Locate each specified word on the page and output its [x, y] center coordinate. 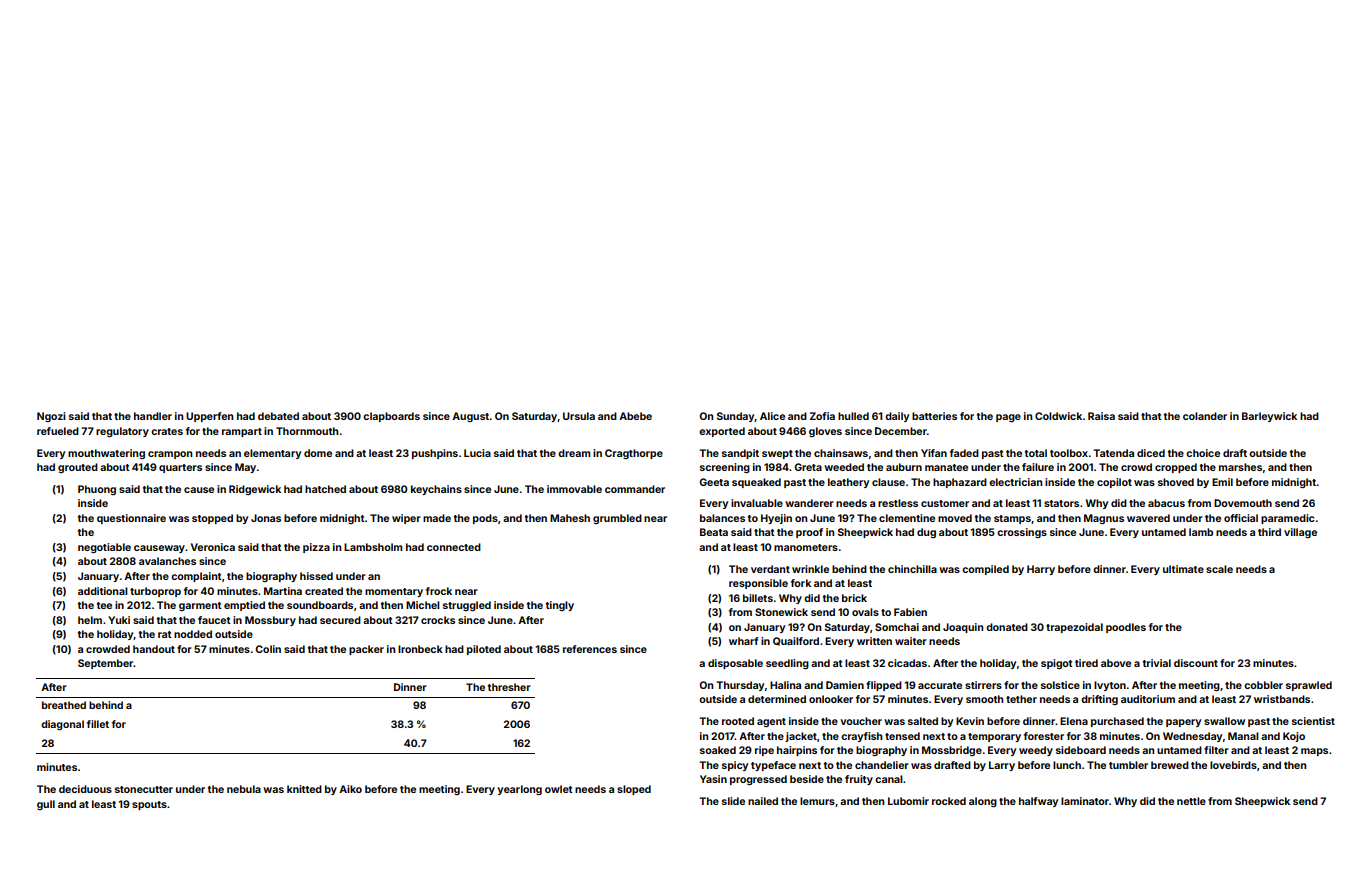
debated [278, 416]
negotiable [104, 548]
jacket [801, 737]
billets [758, 598]
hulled [853, 416]
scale [1219, 569]
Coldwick [1058, 416]
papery [1183, 723]
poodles [1126, 628]
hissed [316, 576]
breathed [64, 705]
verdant [770, 569]
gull [46, 805]
